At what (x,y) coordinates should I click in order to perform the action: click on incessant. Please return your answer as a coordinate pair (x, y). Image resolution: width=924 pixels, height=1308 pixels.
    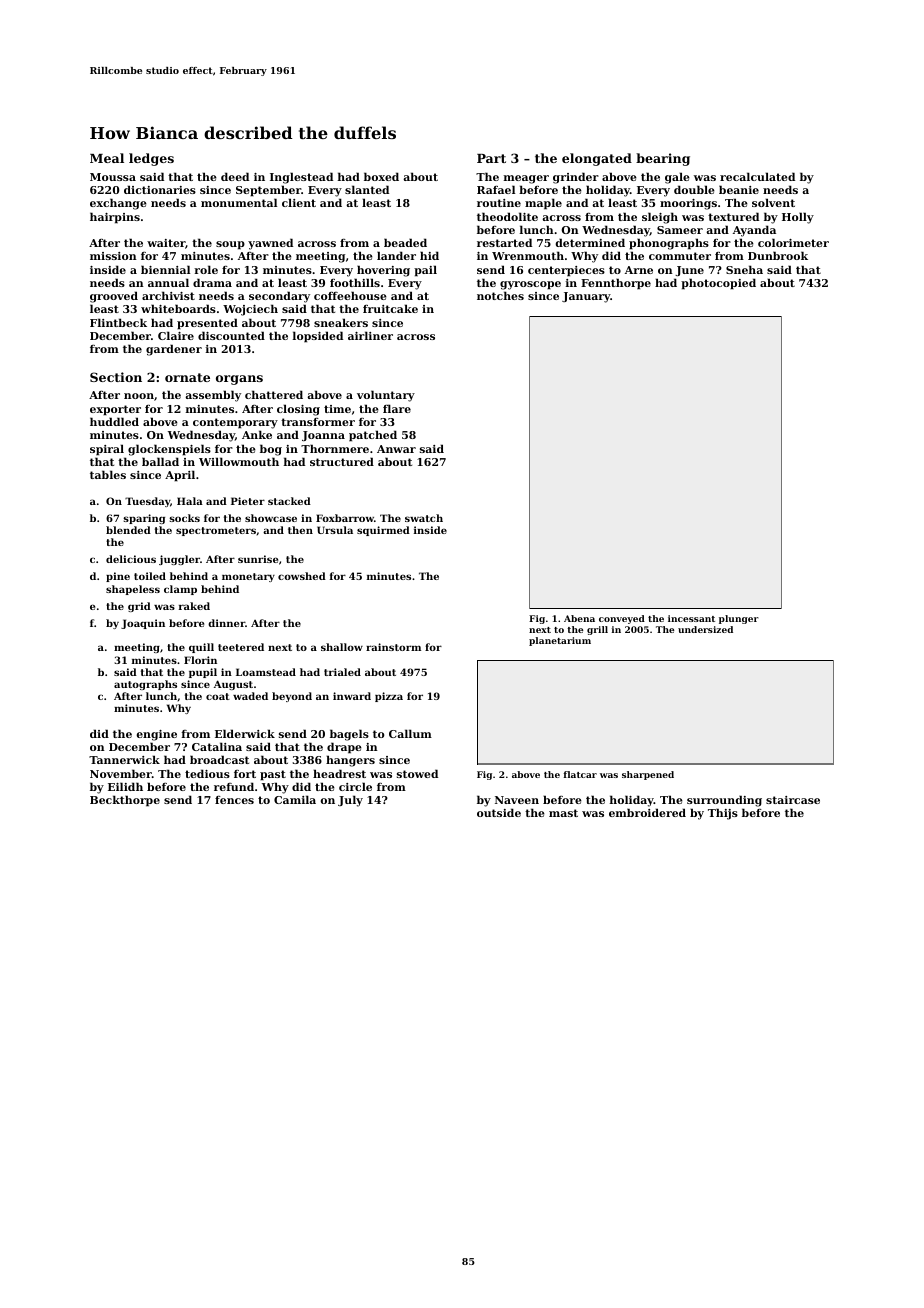
    Looking at the image, I should click on (691, 618).
